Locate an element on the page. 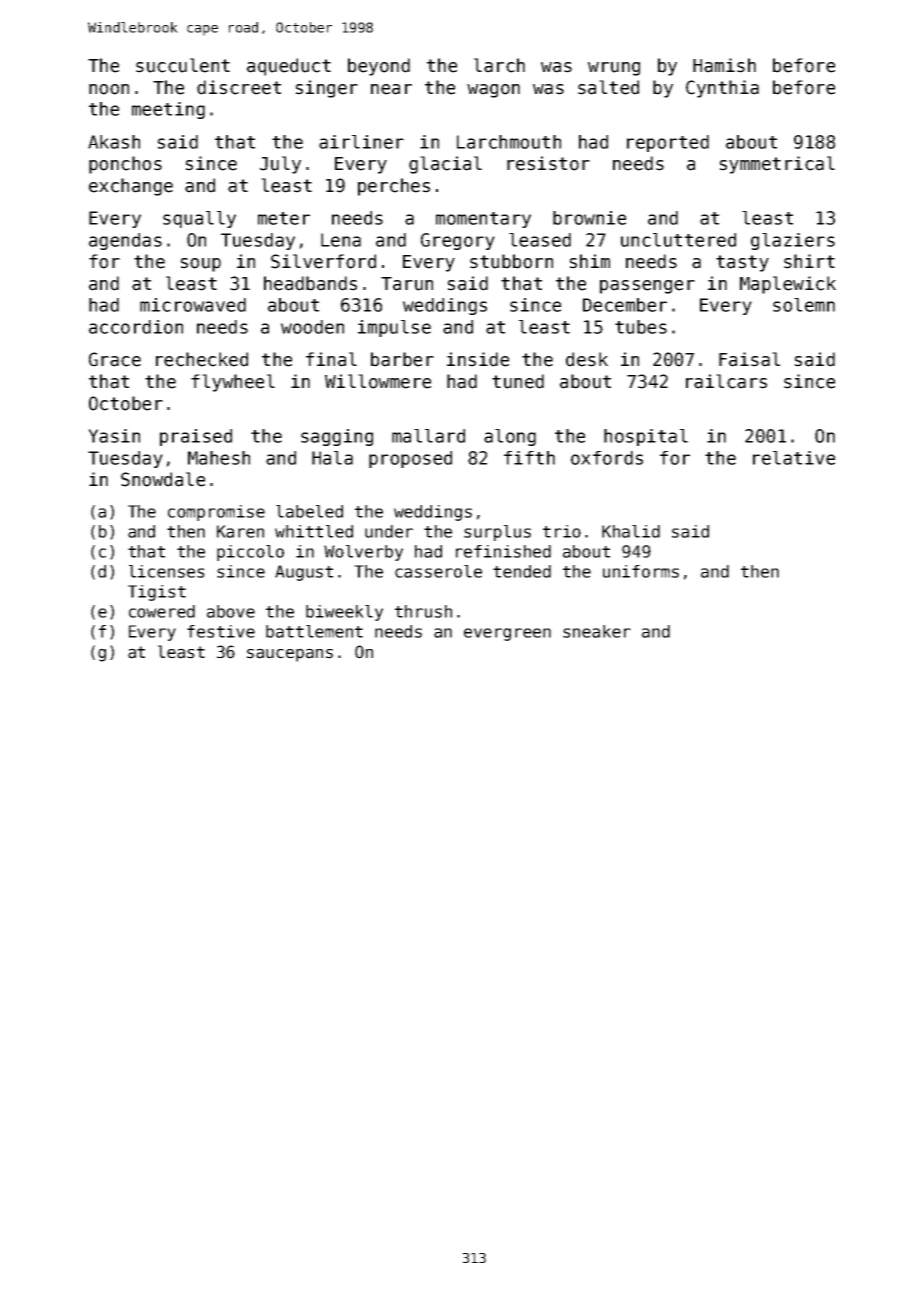 This image has height=1308, width=924. praised is located at coordinates (196, 437).
